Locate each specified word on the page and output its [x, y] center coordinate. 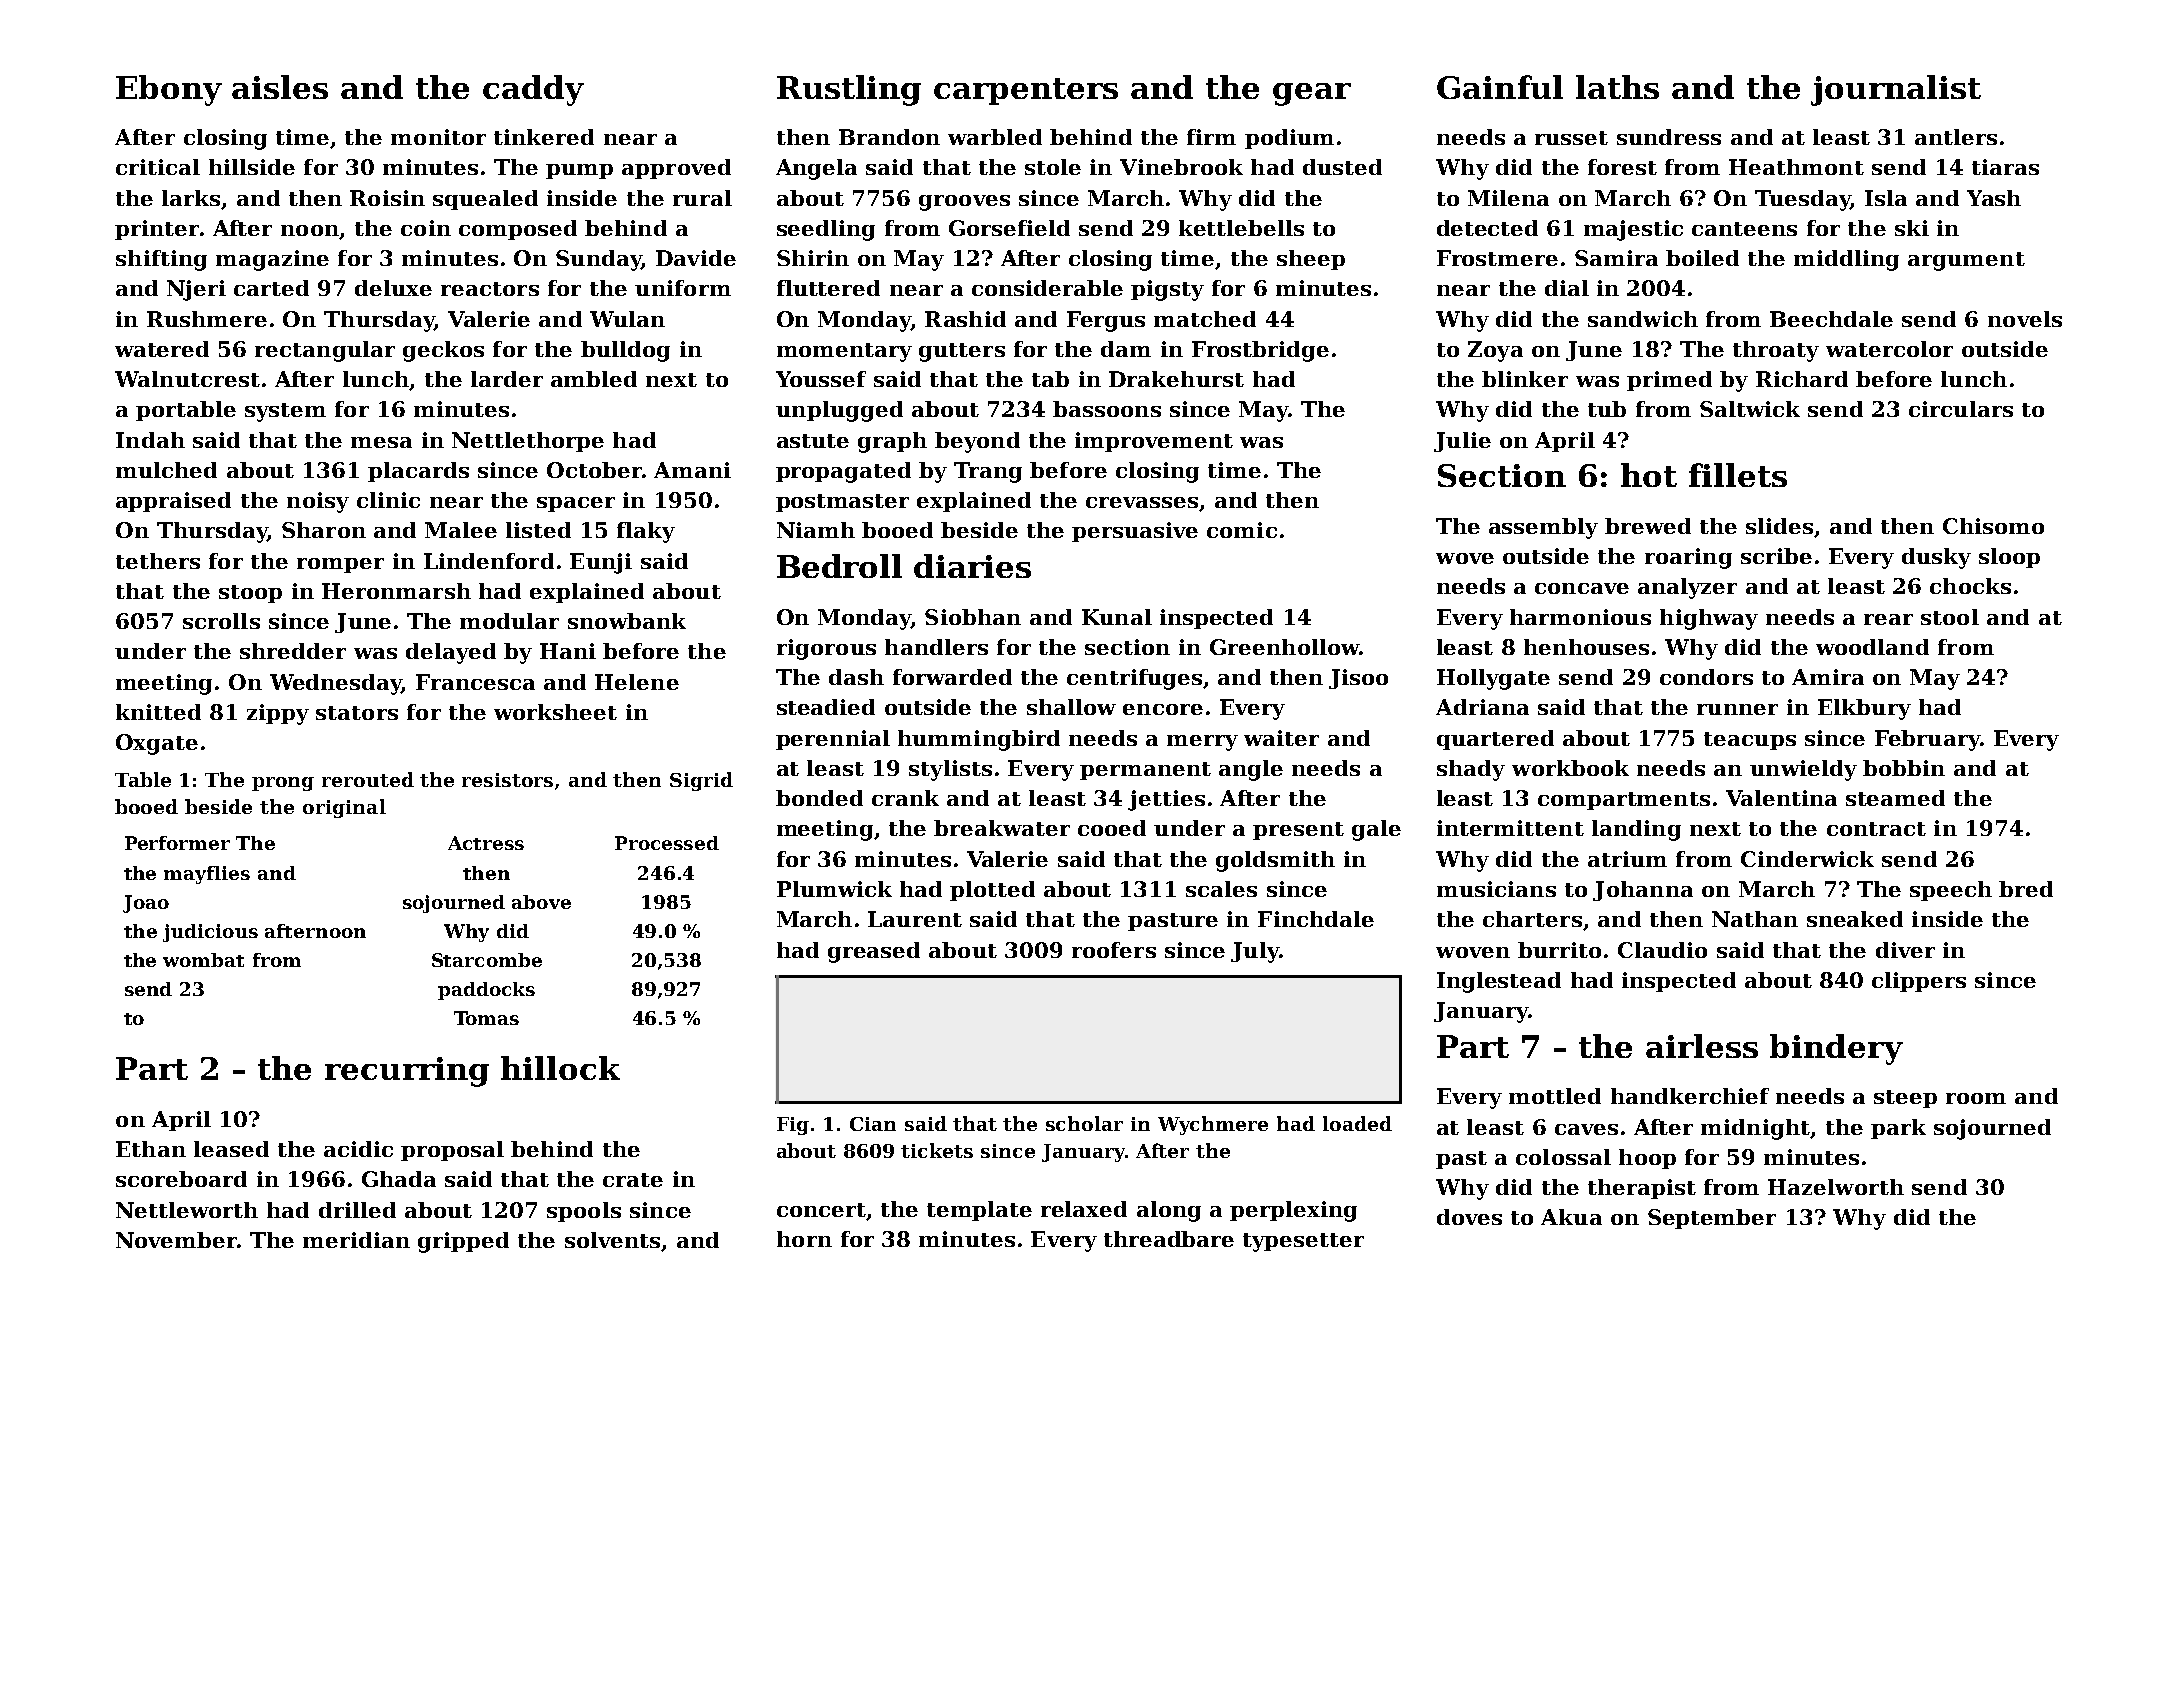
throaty [1776, 351]
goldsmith [1275, 861]
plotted [992, 891]
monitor [438, 137]
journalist [1896, 90]
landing [1636, 830]
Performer [177, 843]
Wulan [627, 319]
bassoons [1107, 409]
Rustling [849, 90]
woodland [1872, 647]
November [176, 1240]
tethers [158, 561]
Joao [146, 904]
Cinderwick [1807, 859]
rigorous [826, 649]
